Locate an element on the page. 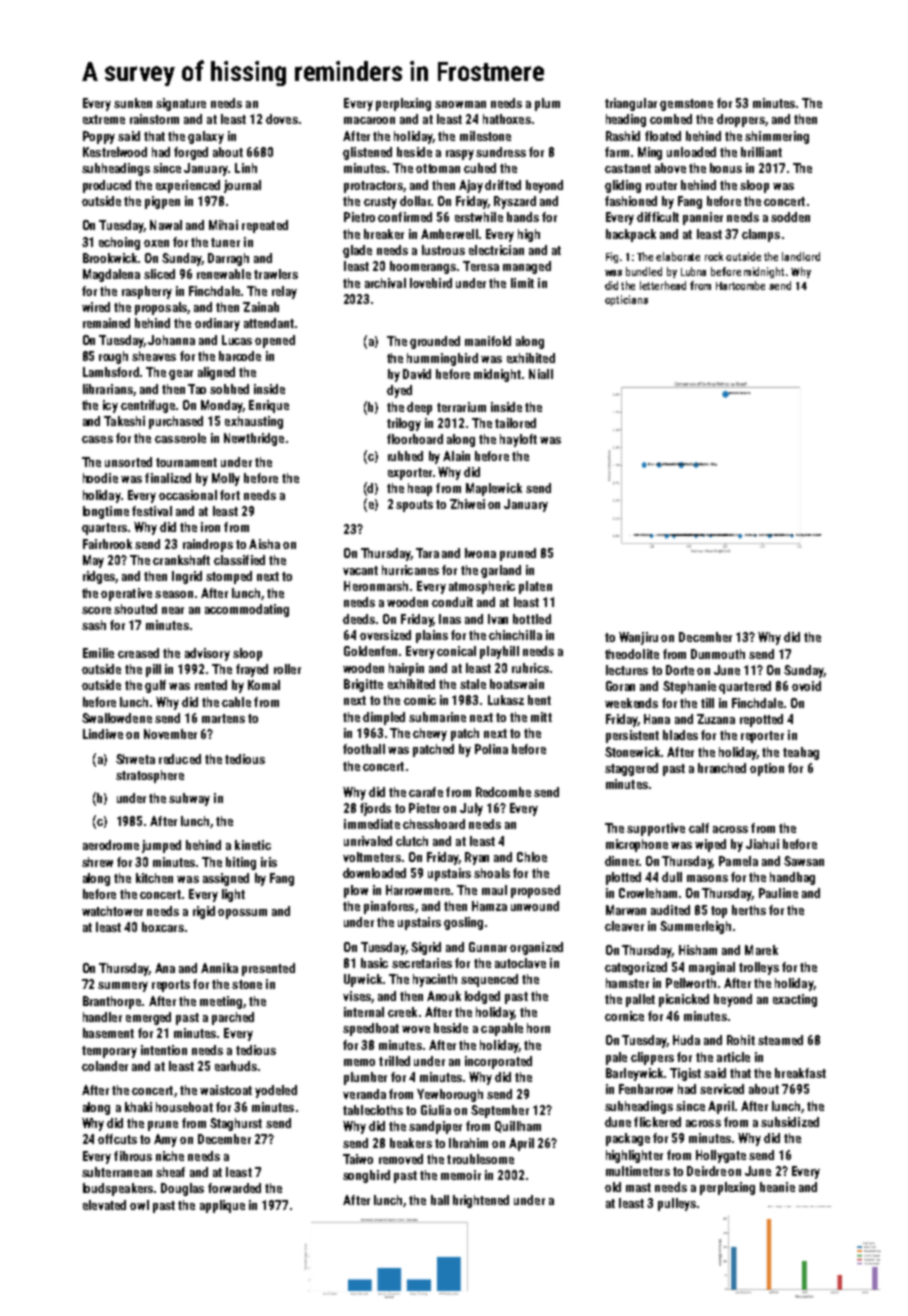  garland is located at coordinates (501, 571).
